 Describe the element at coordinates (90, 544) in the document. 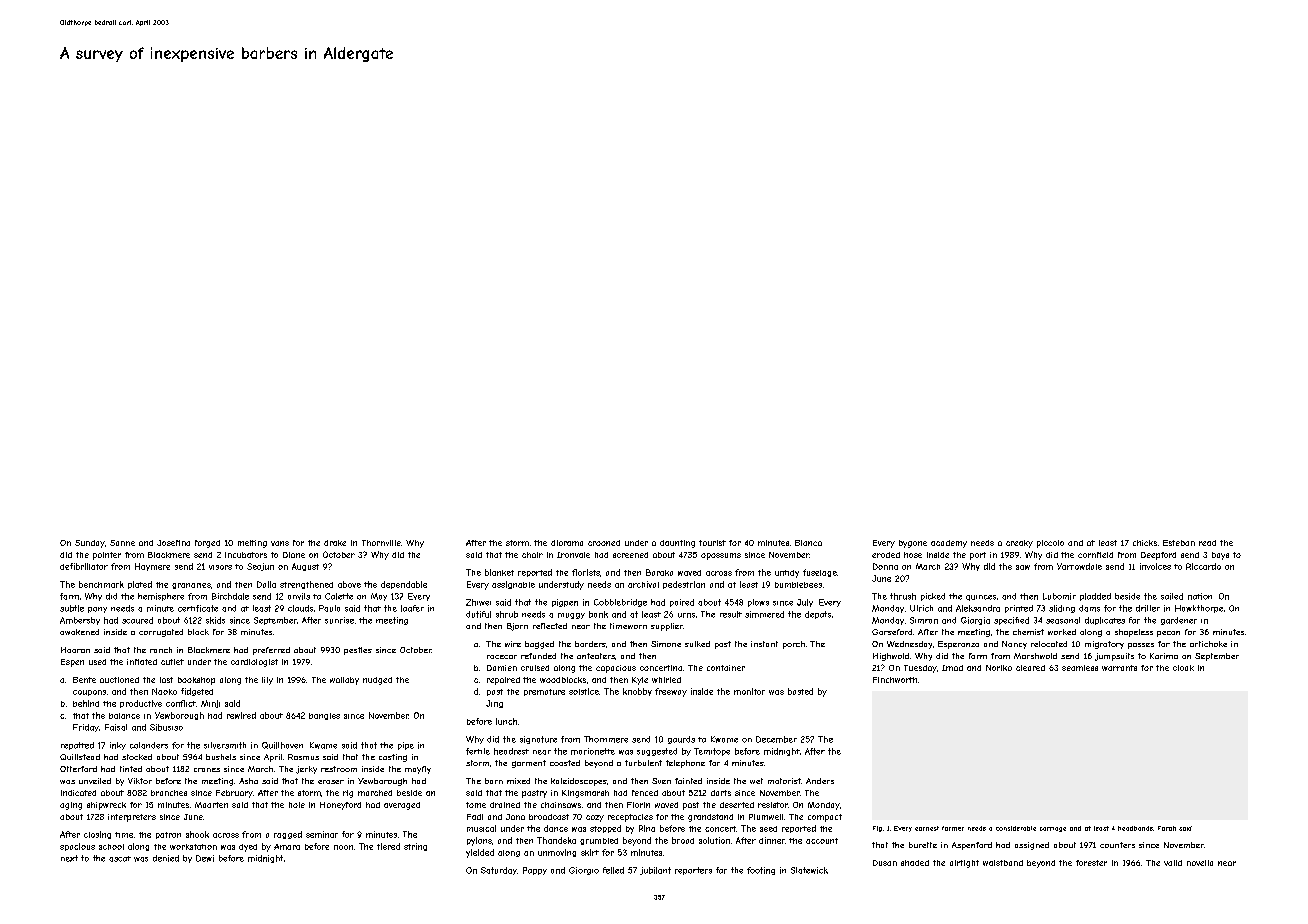

I see `Sunday` at that location.
